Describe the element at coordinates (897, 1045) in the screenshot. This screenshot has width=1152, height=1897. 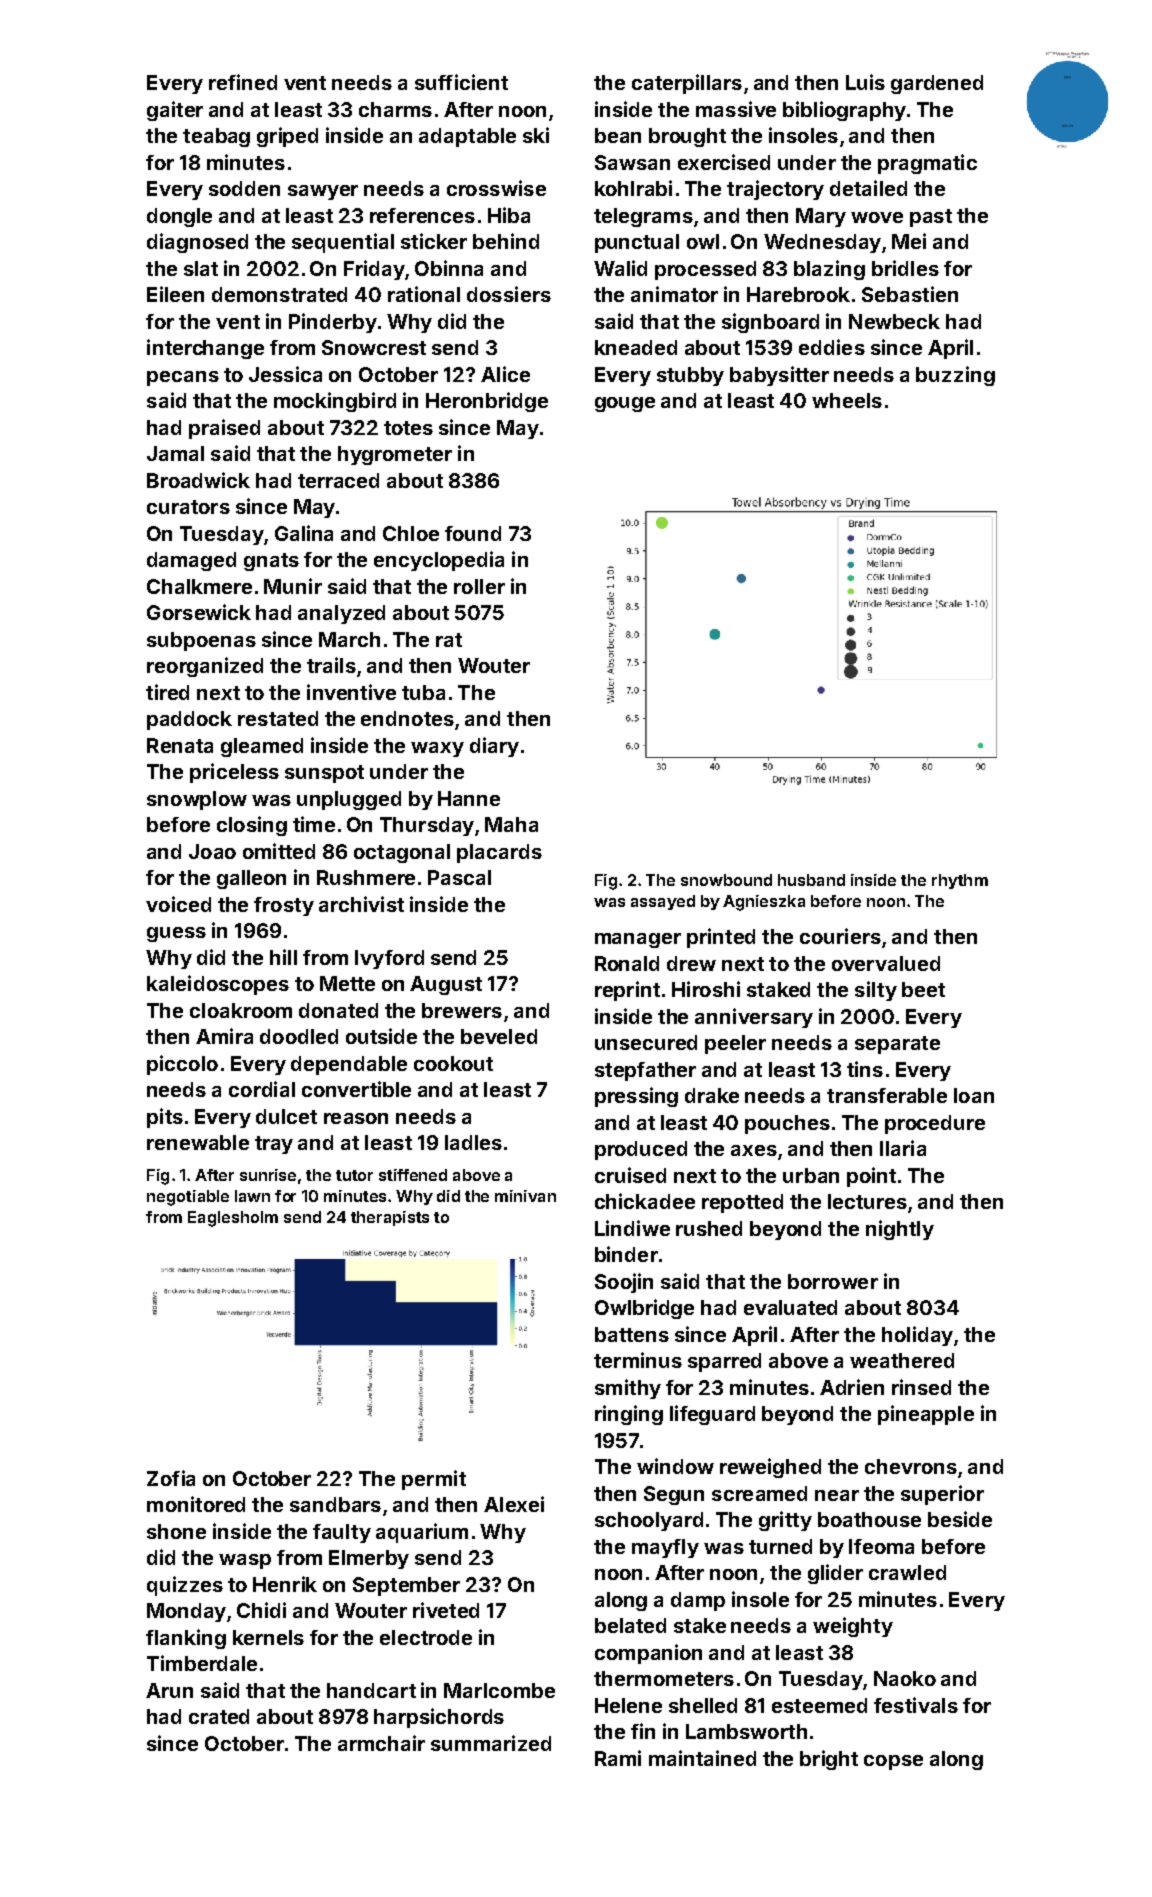
I see `separate` at that location.
